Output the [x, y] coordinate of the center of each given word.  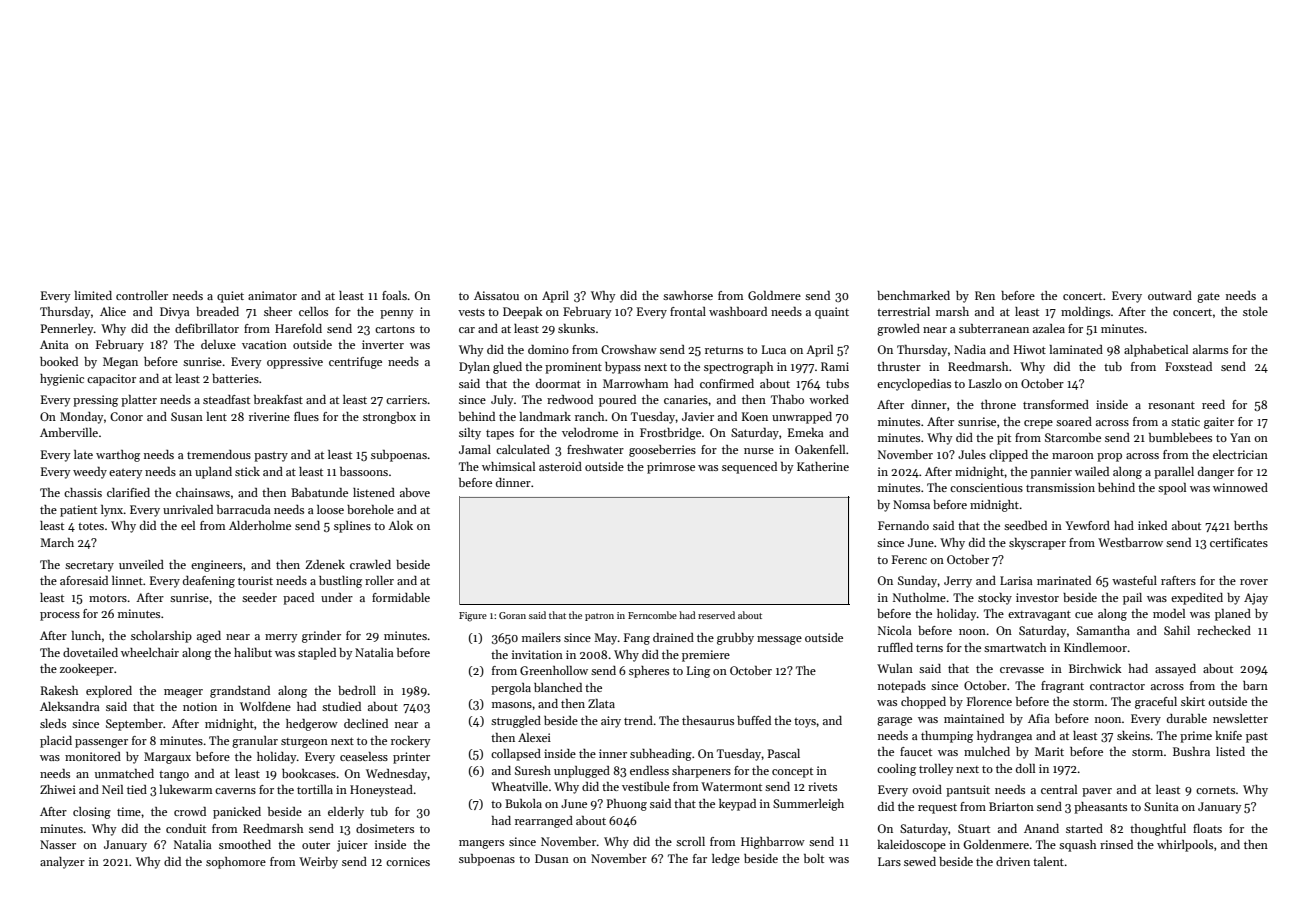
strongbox [389, 418]
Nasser [58, 844]
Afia [1039, 718]
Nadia [970, 349]
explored [109, 692]
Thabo [787, 399]
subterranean [994, 328]
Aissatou [496, 295]
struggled [516, 722]
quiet [230, 297]
